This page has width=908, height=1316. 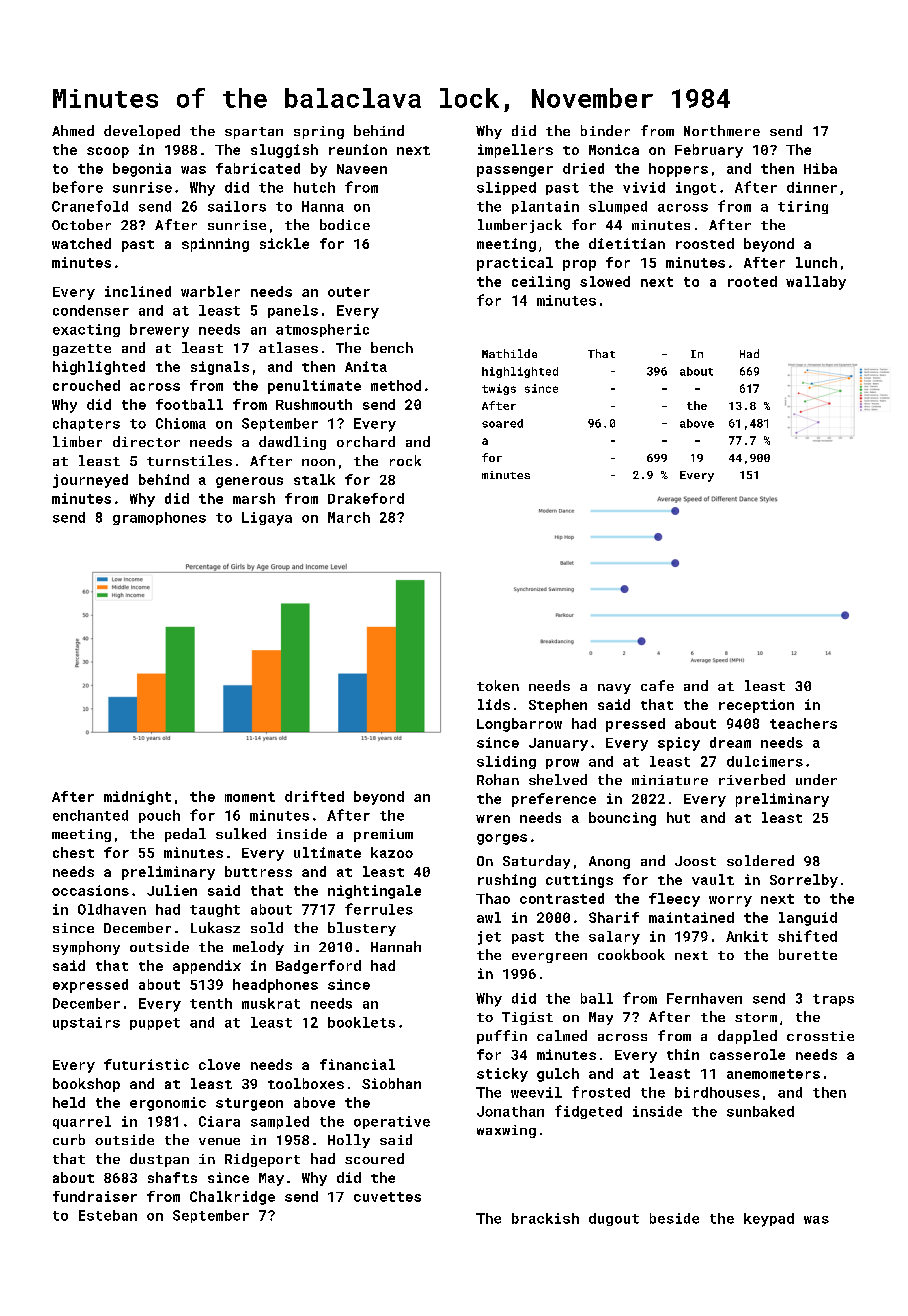 What do you see at coordinates (747, 936) in the page?
I see `Ankit` at bounding box center [747, 936].
